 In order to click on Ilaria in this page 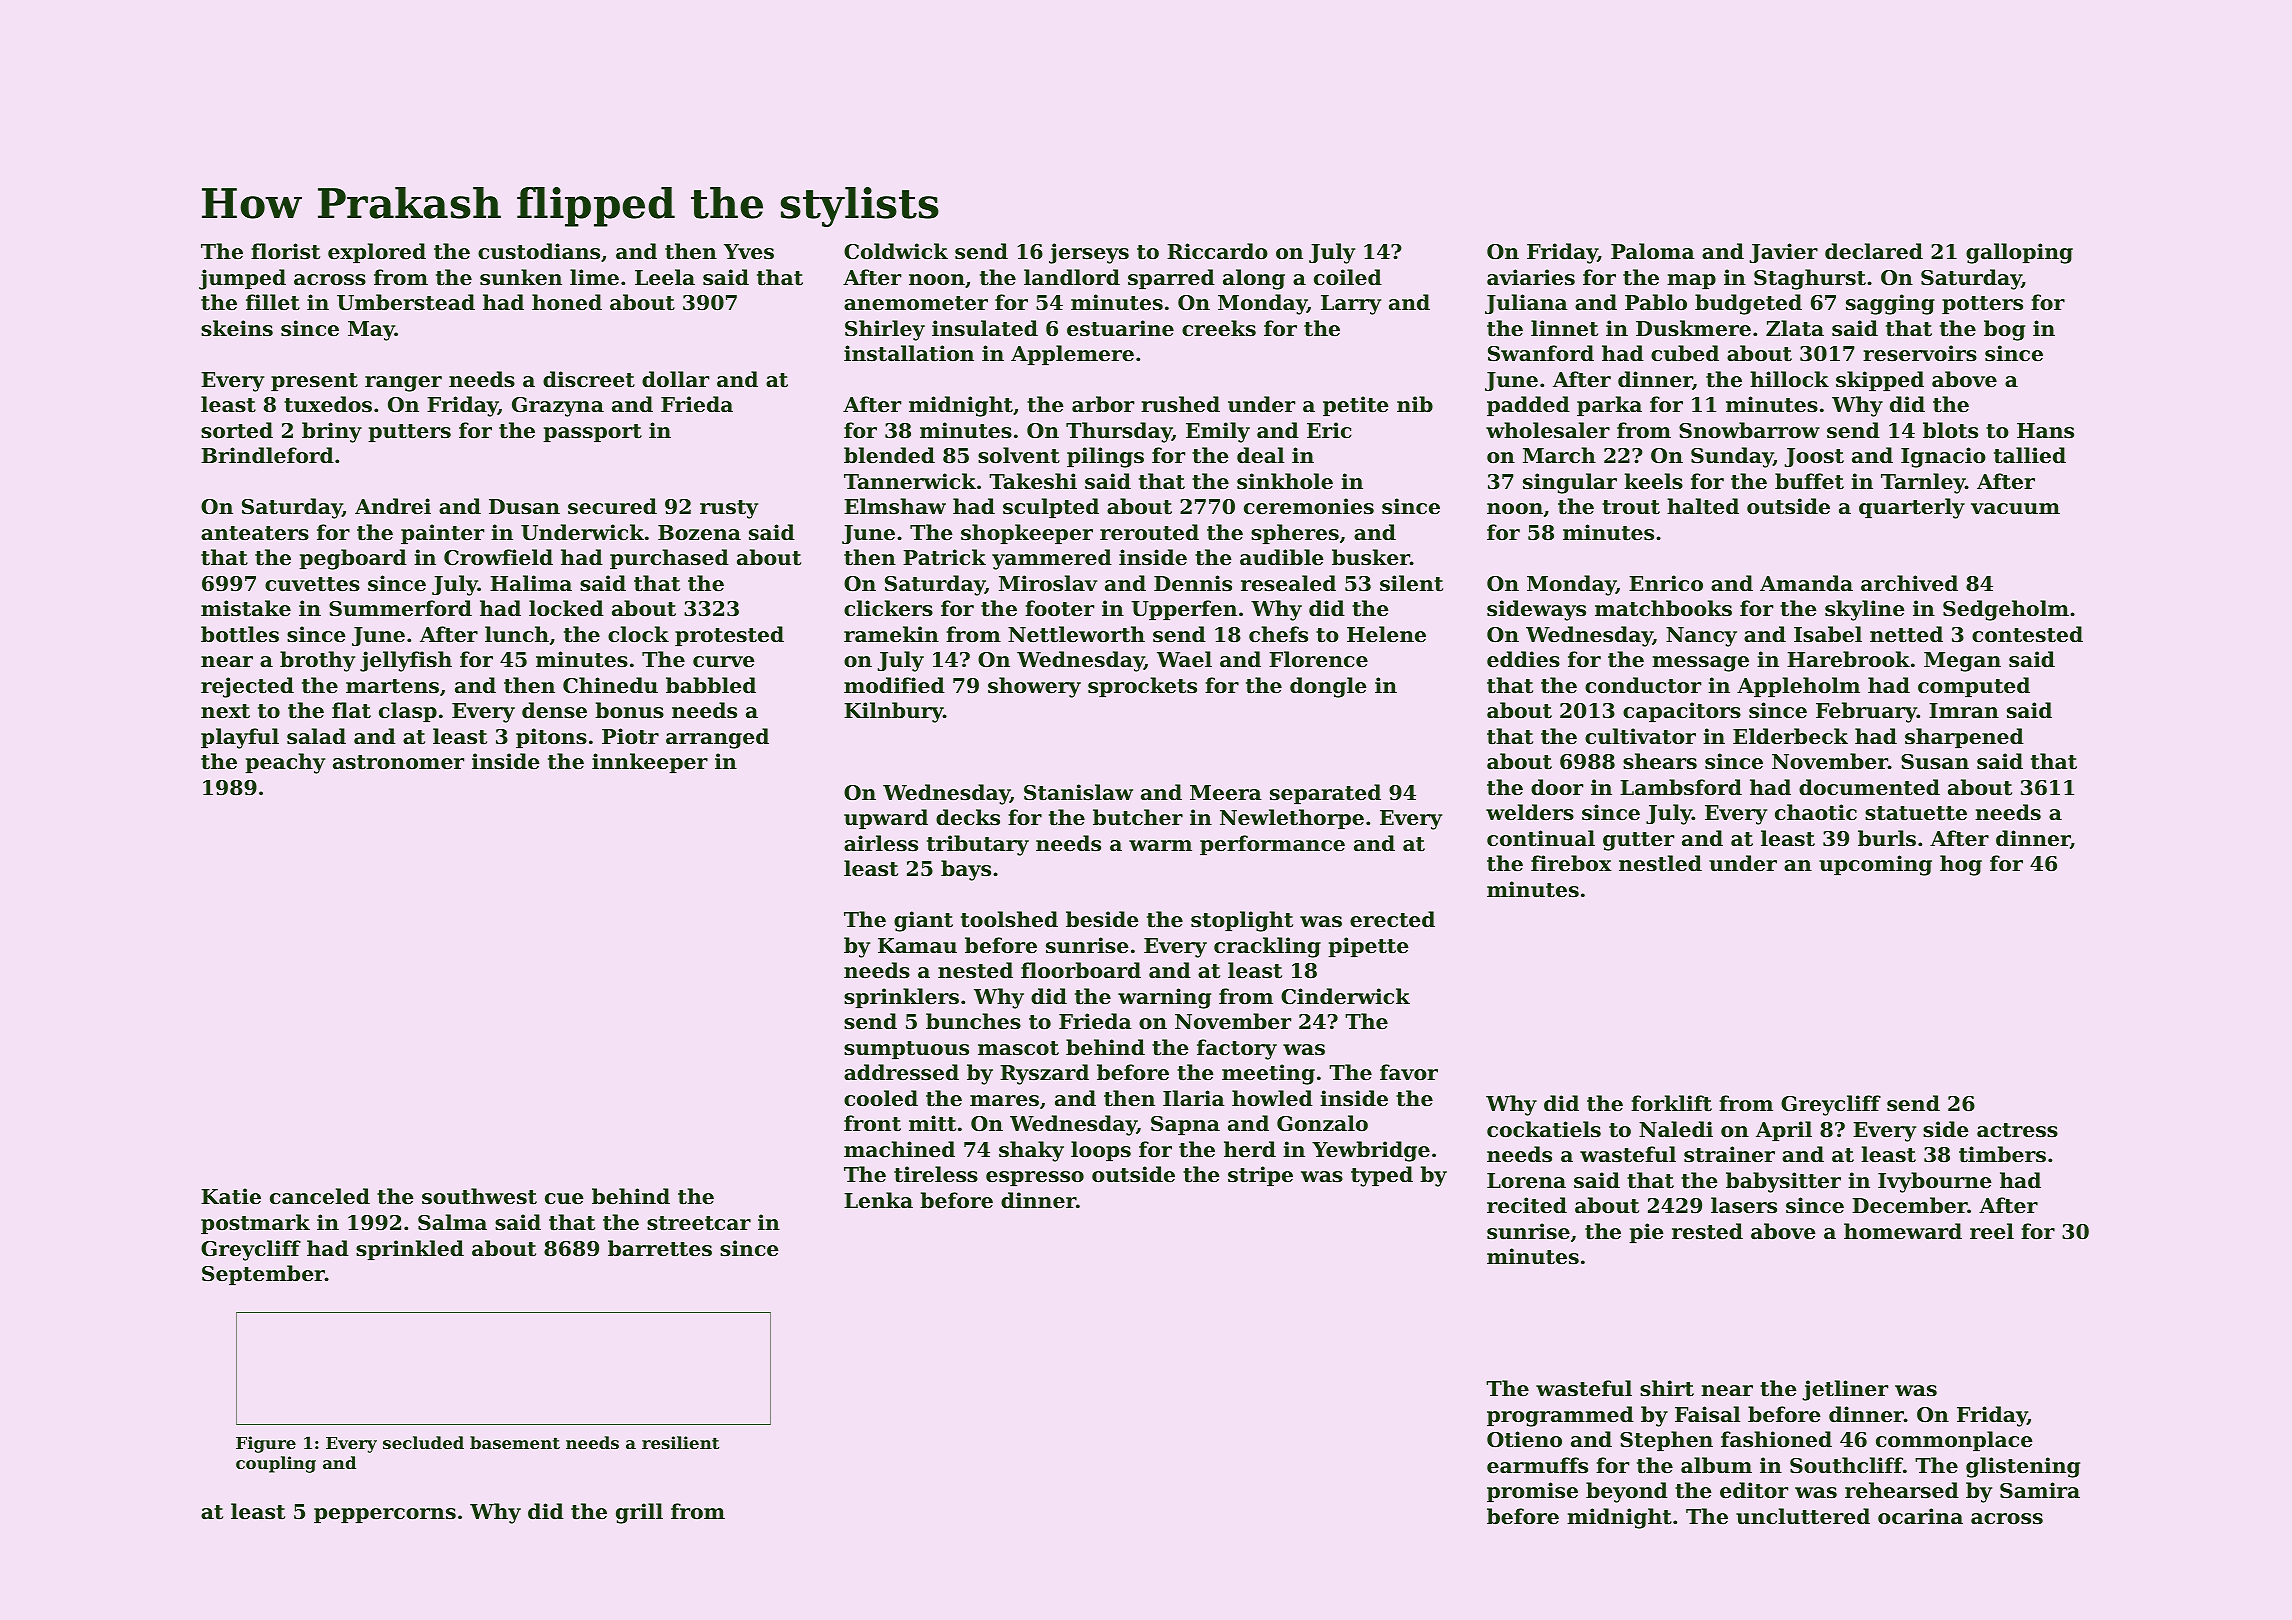, I will do `click(1194, 1098)`.
